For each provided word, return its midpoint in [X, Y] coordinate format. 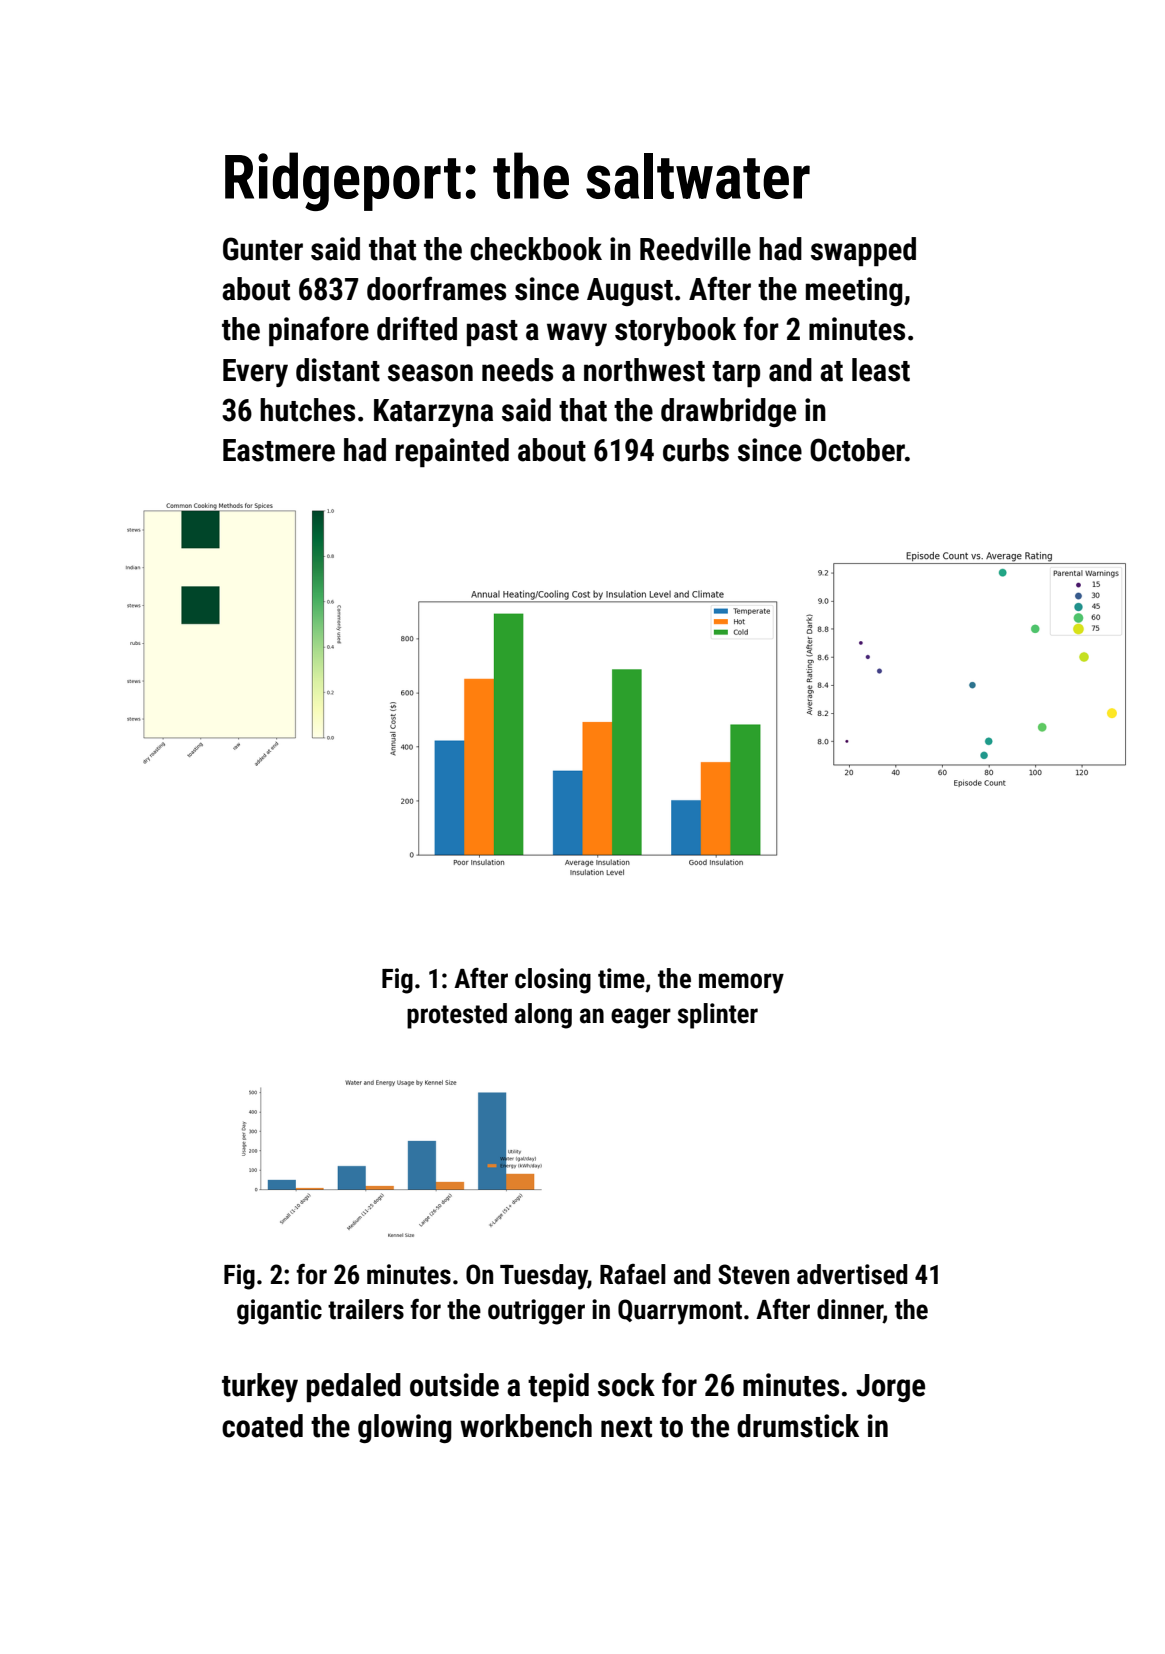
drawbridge [728, 412]
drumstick [798, 1426]
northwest [644, 370]
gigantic [279, 1312]
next [626, 1427]
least [881, 370]
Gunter [263, 249]
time [621, 978]
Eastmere [279, 450]
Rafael [633, 1274]
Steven [753, 1274]
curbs [696, 450]
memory [741, 983]
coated [262, 1426]
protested [457, 1016]
